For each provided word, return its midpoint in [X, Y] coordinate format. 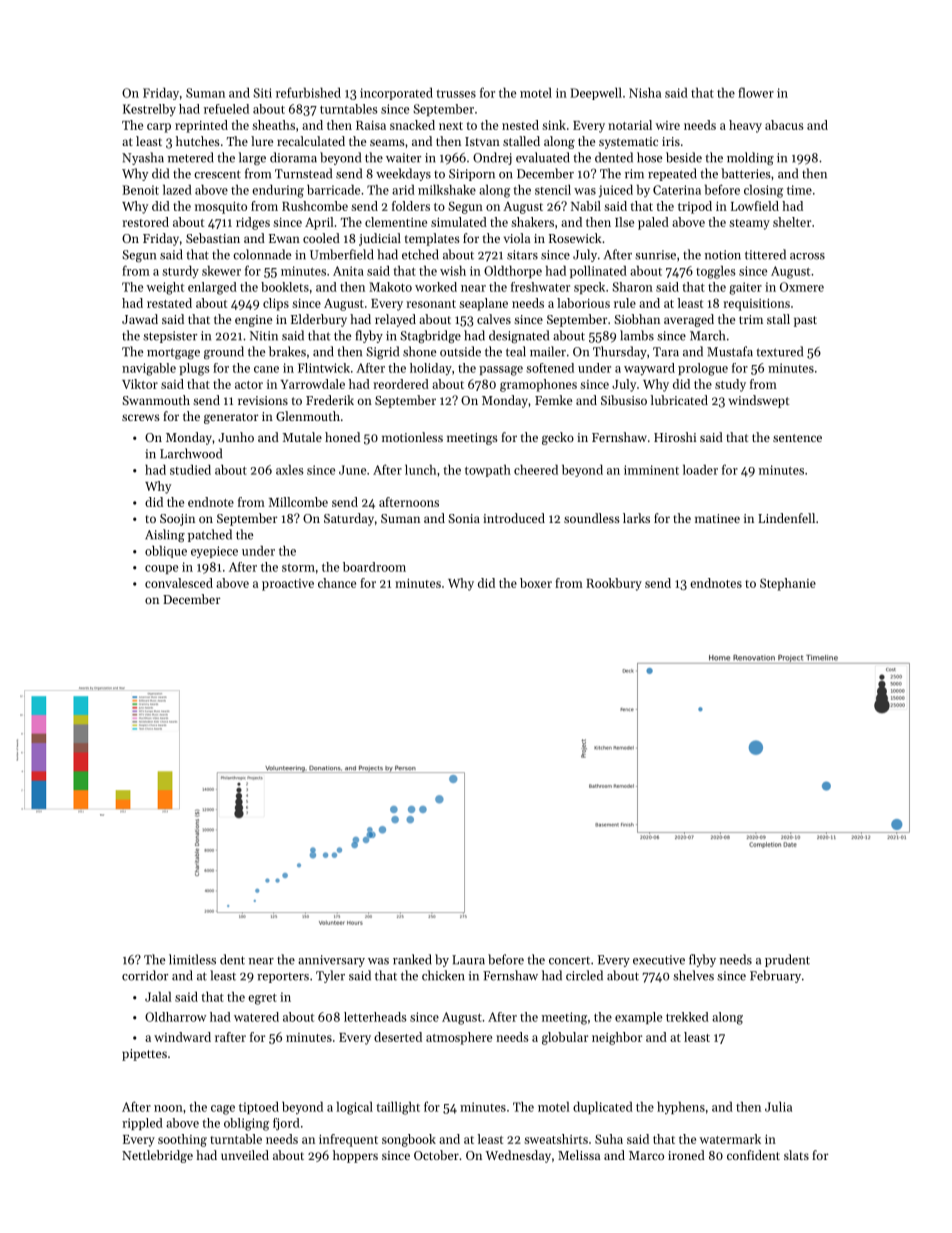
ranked [412, 959]
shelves [693, 975]
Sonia [464, 518]
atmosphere [459, 1038]
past [805, 321]
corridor [145, 975]
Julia [778, 1106]
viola [517, 238]
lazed [177, 190]
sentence [797, 438]
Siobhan [637, 319]
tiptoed [259, 1108]
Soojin [177, 520]
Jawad [140, 319]
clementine [396, 222]
